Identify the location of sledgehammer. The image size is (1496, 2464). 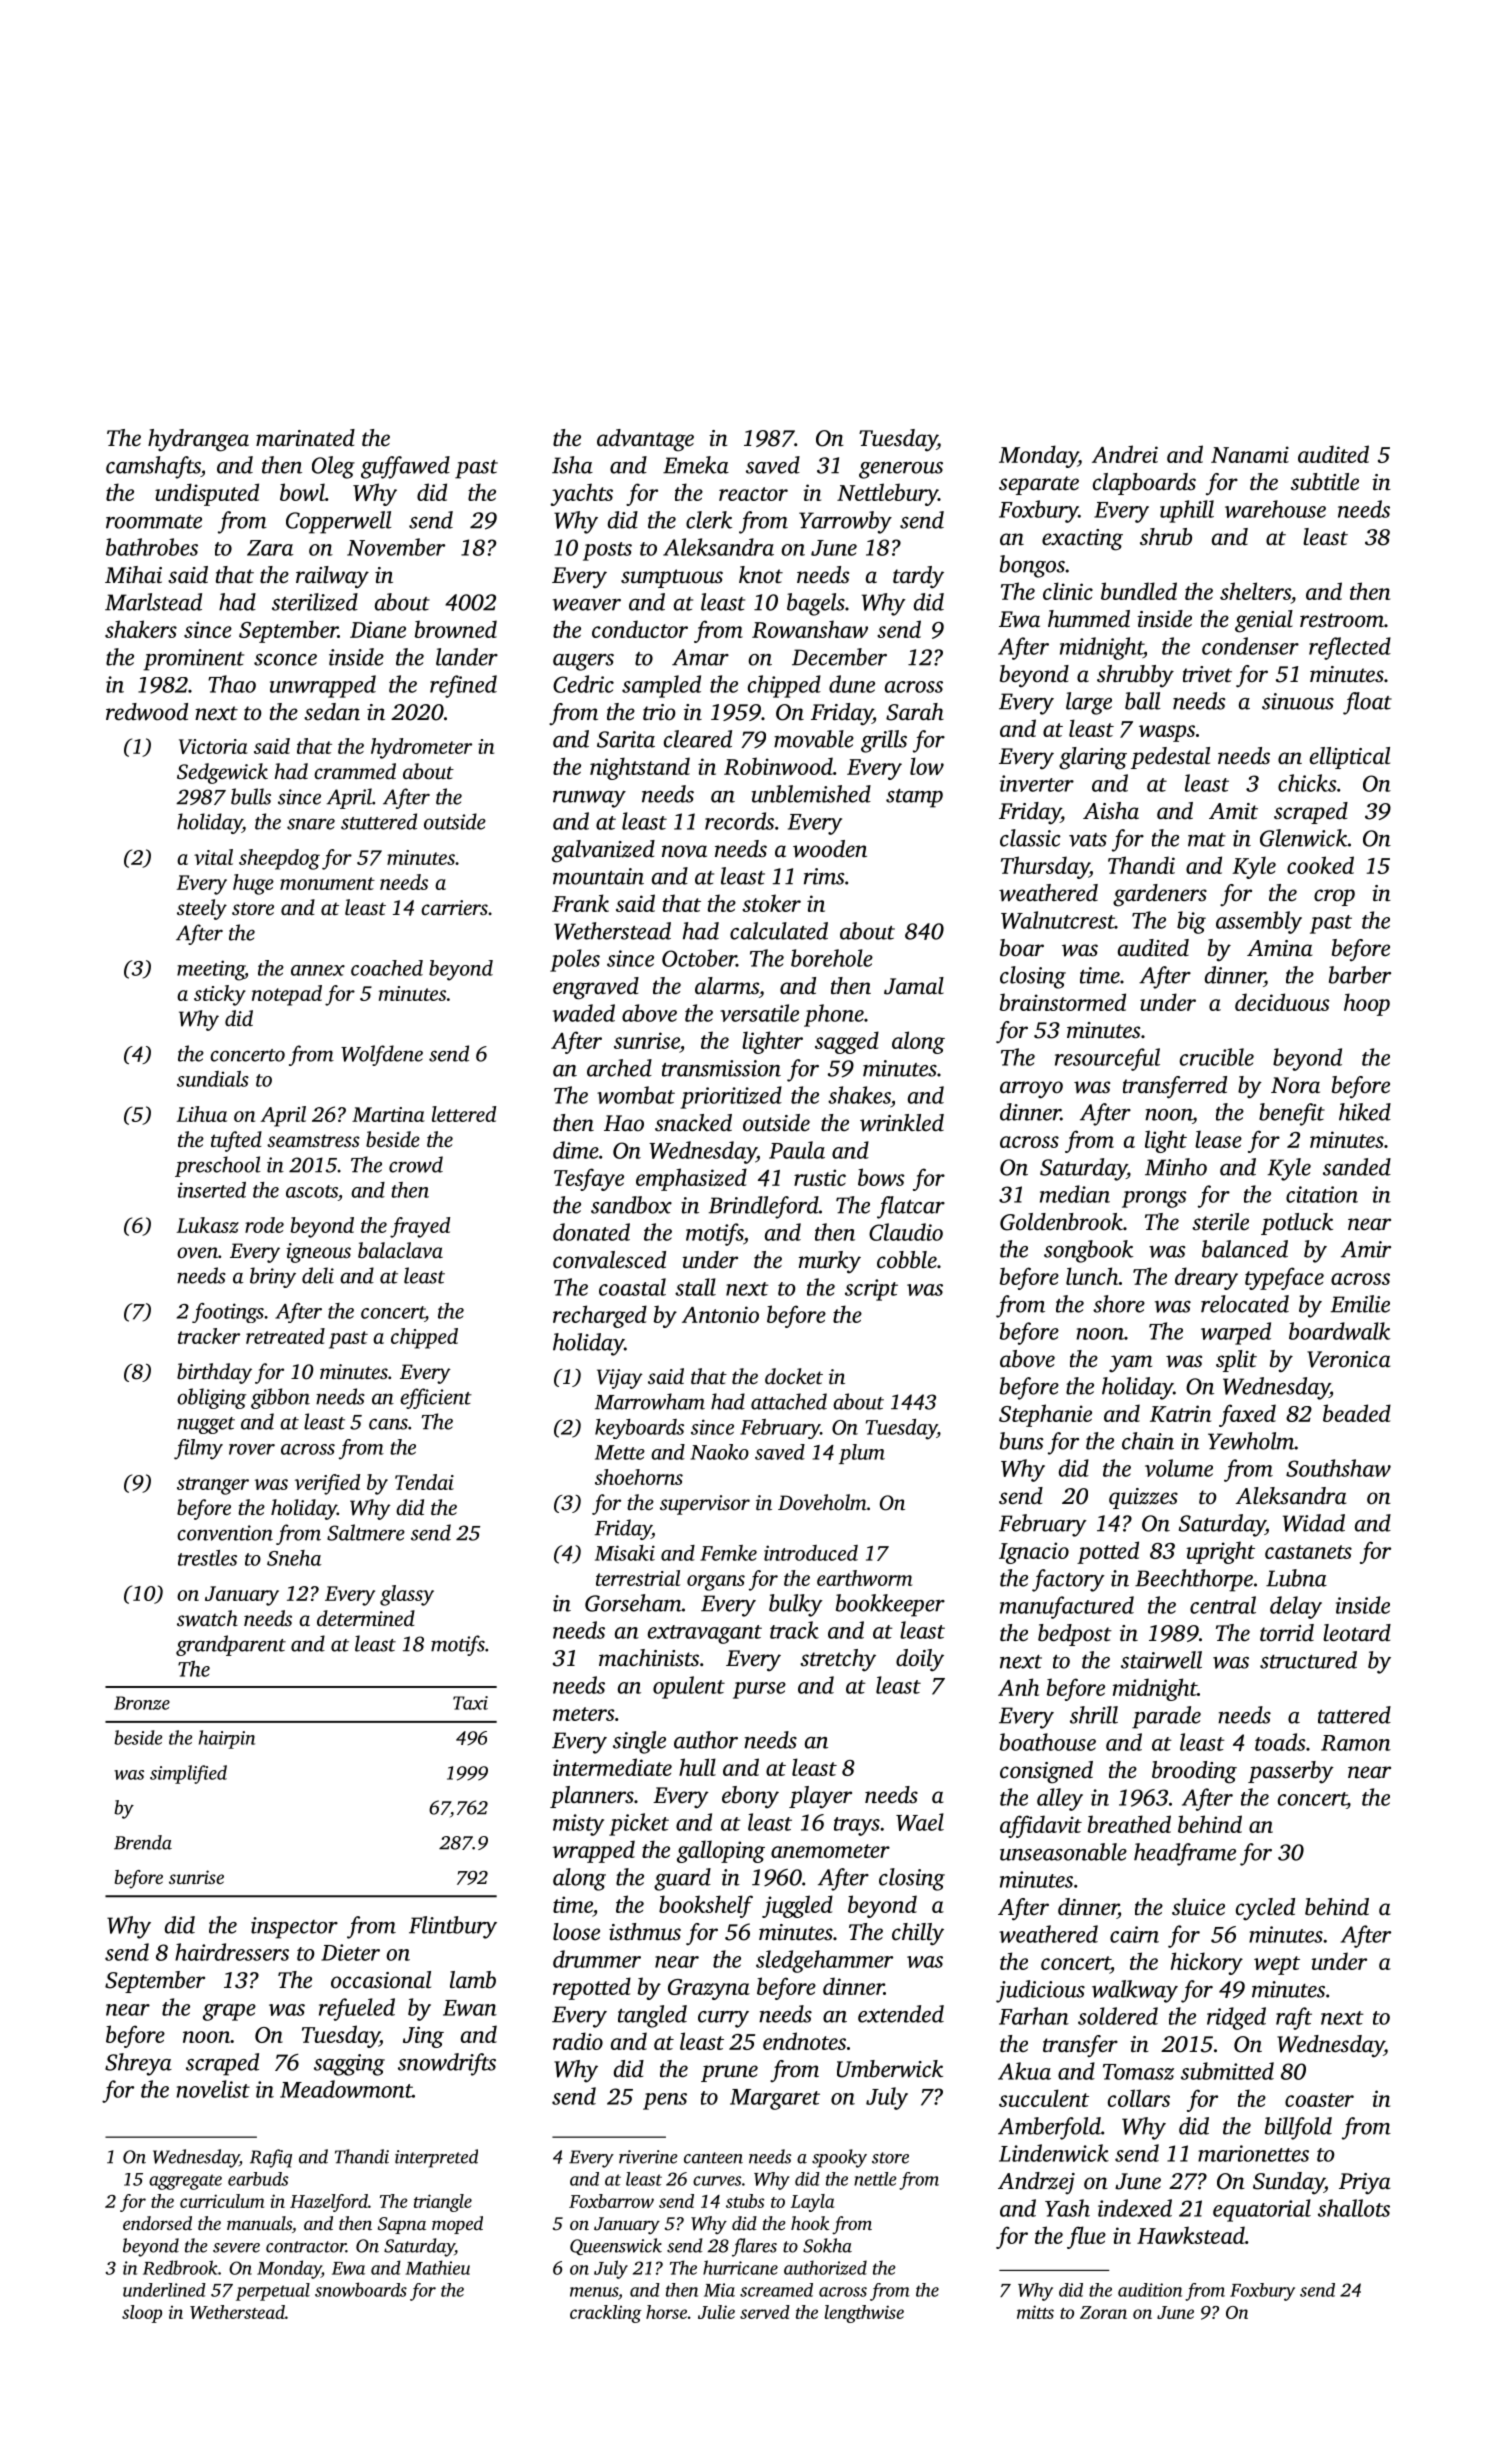
(824, 1961).
